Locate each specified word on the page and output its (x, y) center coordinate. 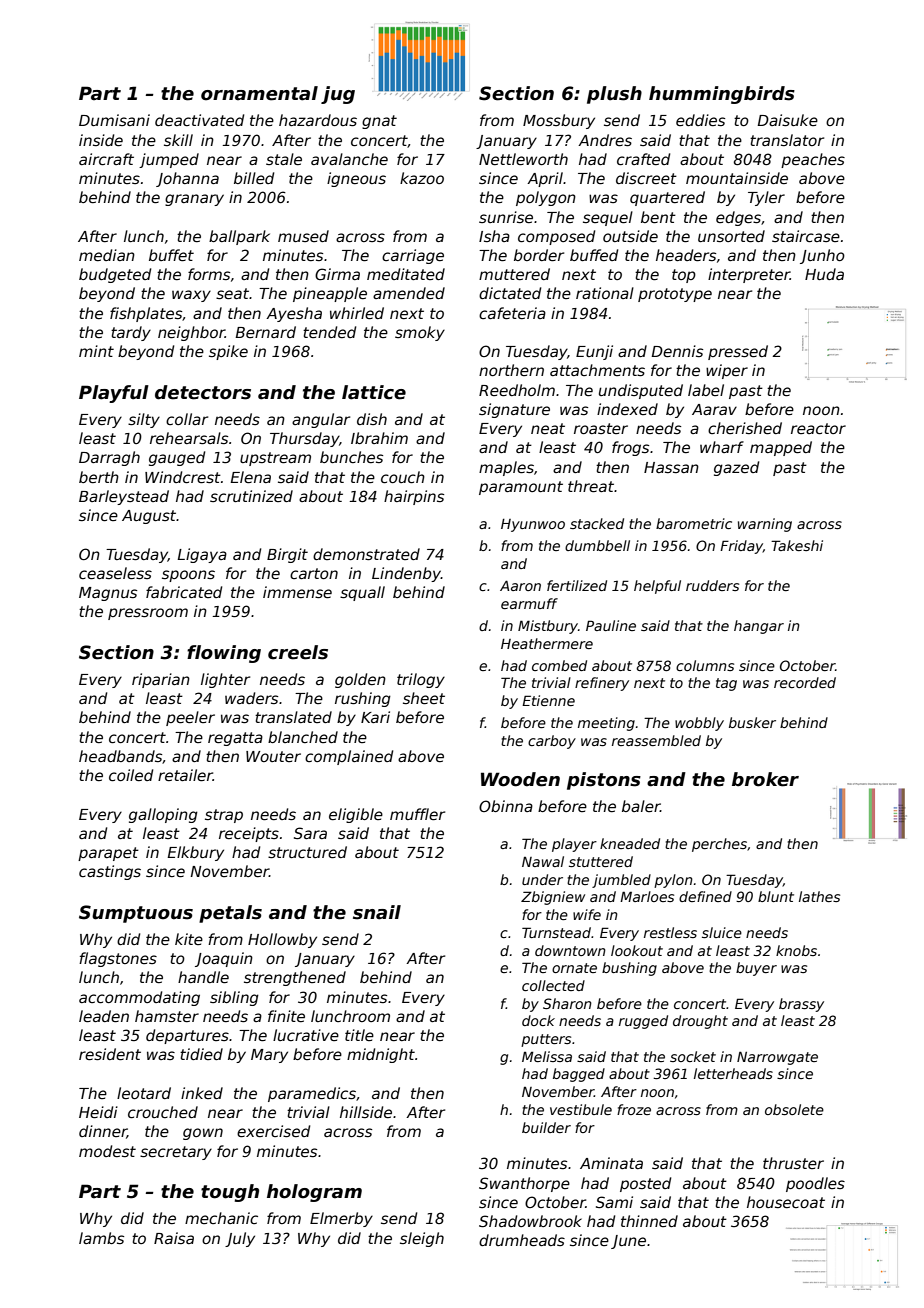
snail (377, 912)
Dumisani (114, 120)
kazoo (422, 178)
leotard (144, 1093)
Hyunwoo (533, 525)
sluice (722, 932)
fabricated (184, 592)
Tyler (766, 198)
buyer (756, 969)
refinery (602, 684)
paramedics (312, 1094)
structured (307, 852)
